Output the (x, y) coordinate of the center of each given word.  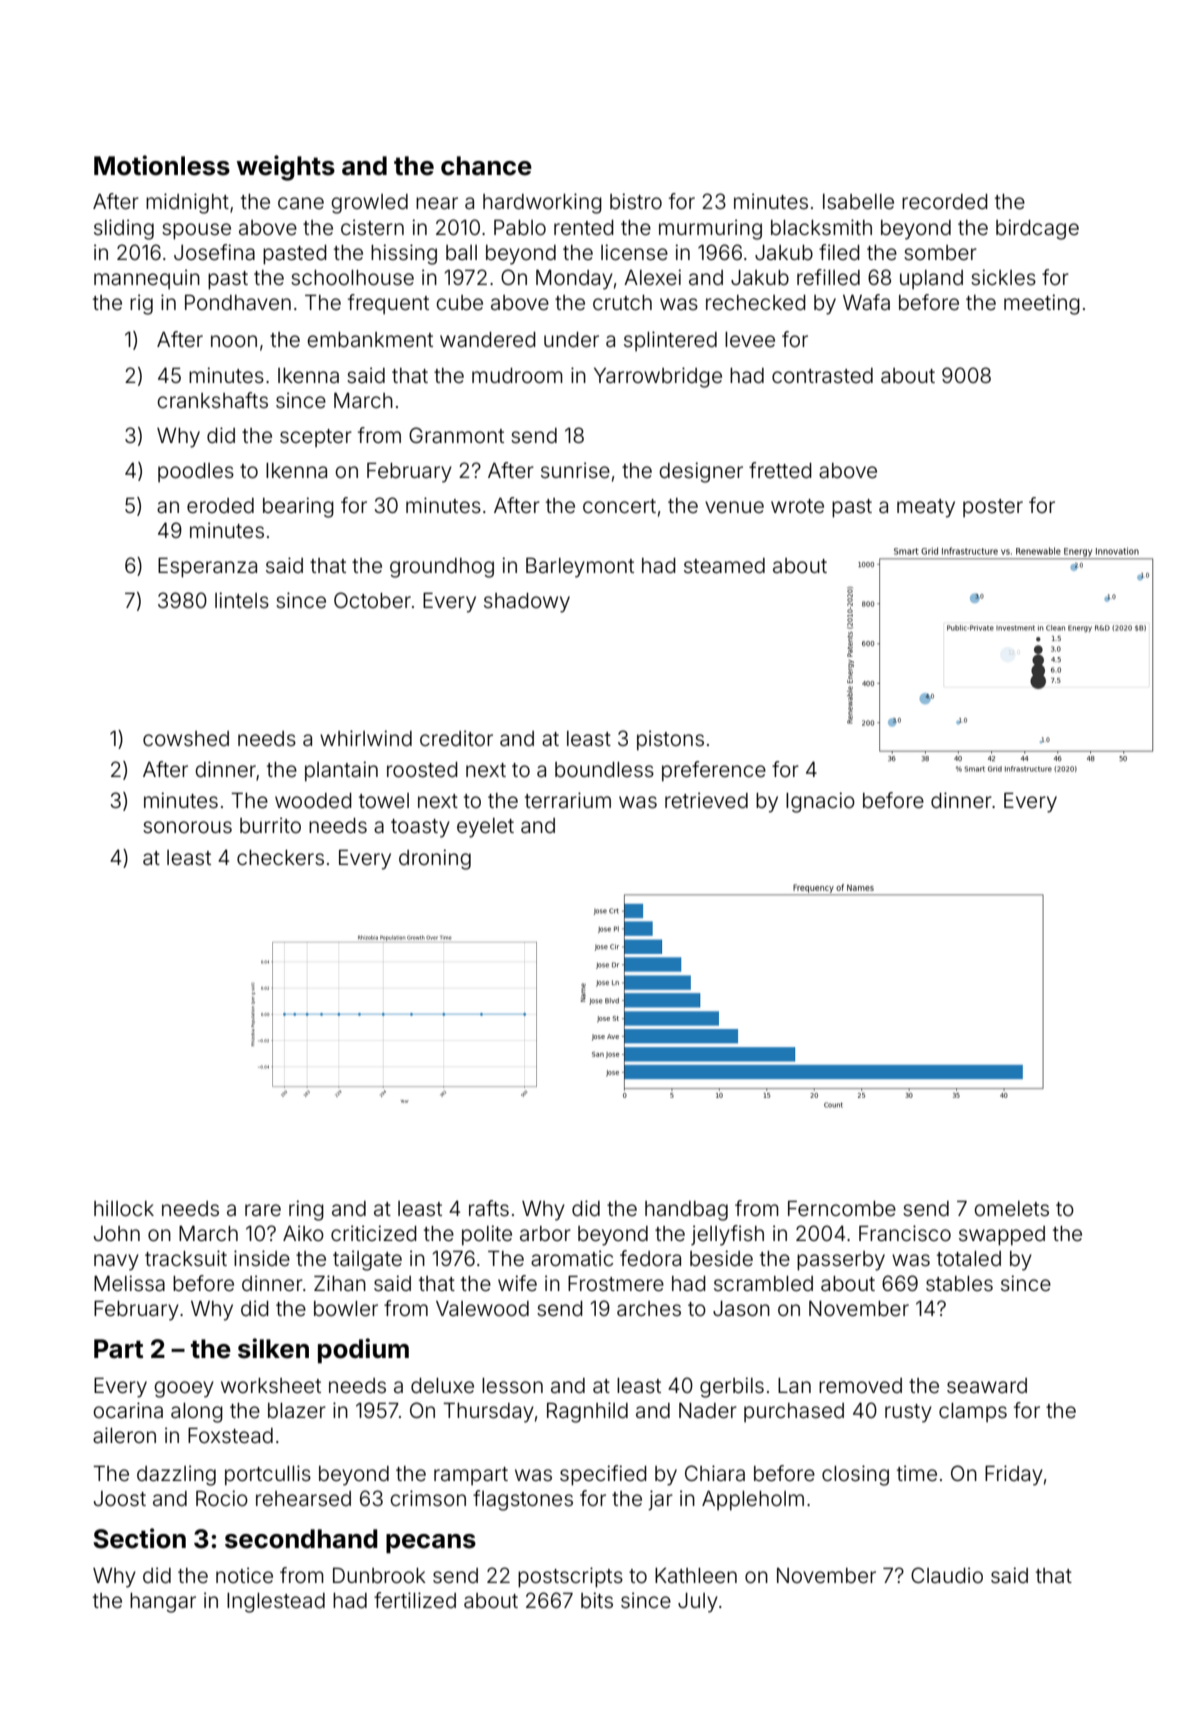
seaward (987, 1385)
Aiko (303, 1233)
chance (486, 166)
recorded (945, 202)
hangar (163, 1603)
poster (993, 508)
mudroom (517, 376)
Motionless (162, 165)
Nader (708, 1411)
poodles (196, 472)
